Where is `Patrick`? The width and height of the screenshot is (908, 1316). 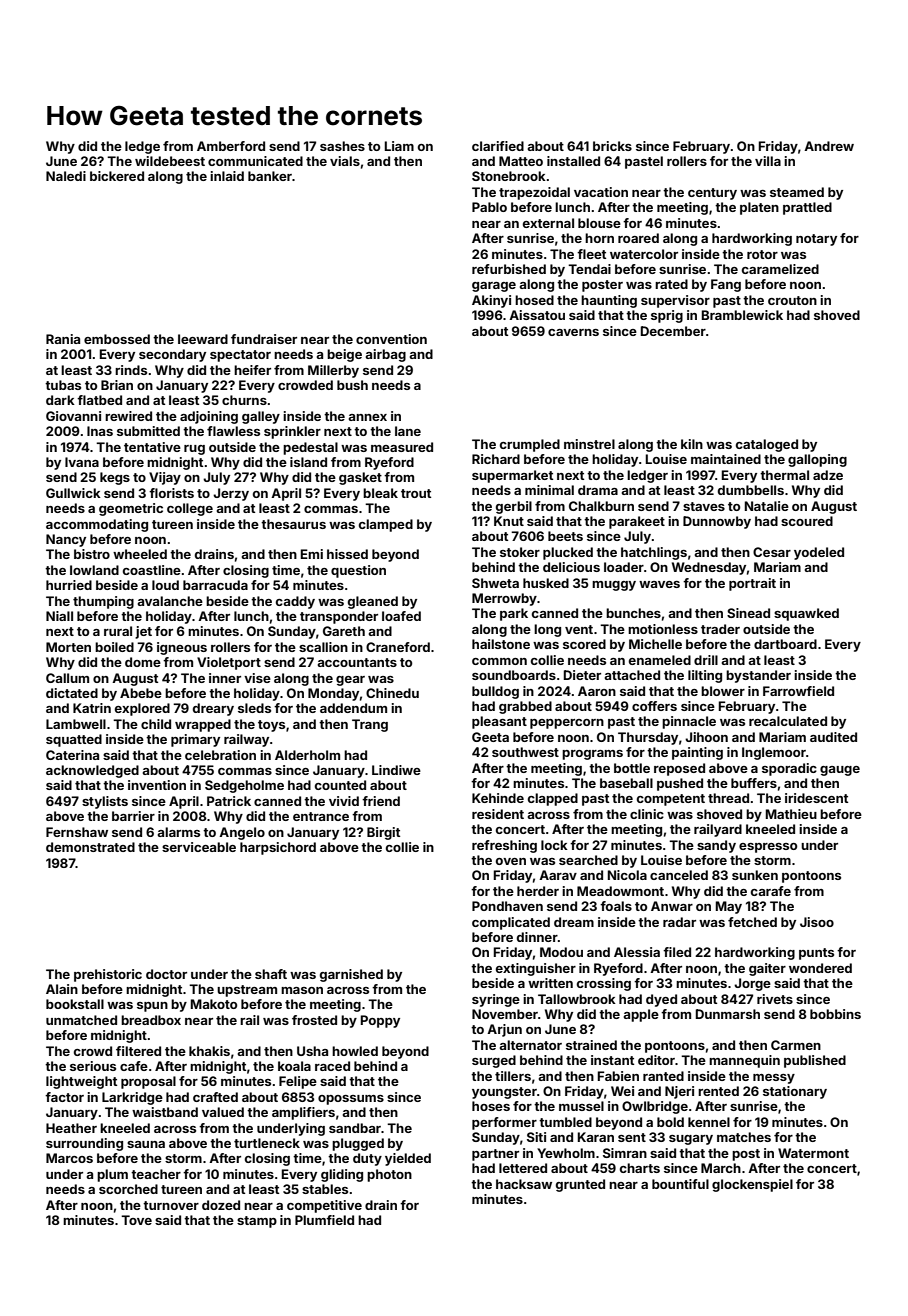
Patrick is located at coordinates (229, 801).
